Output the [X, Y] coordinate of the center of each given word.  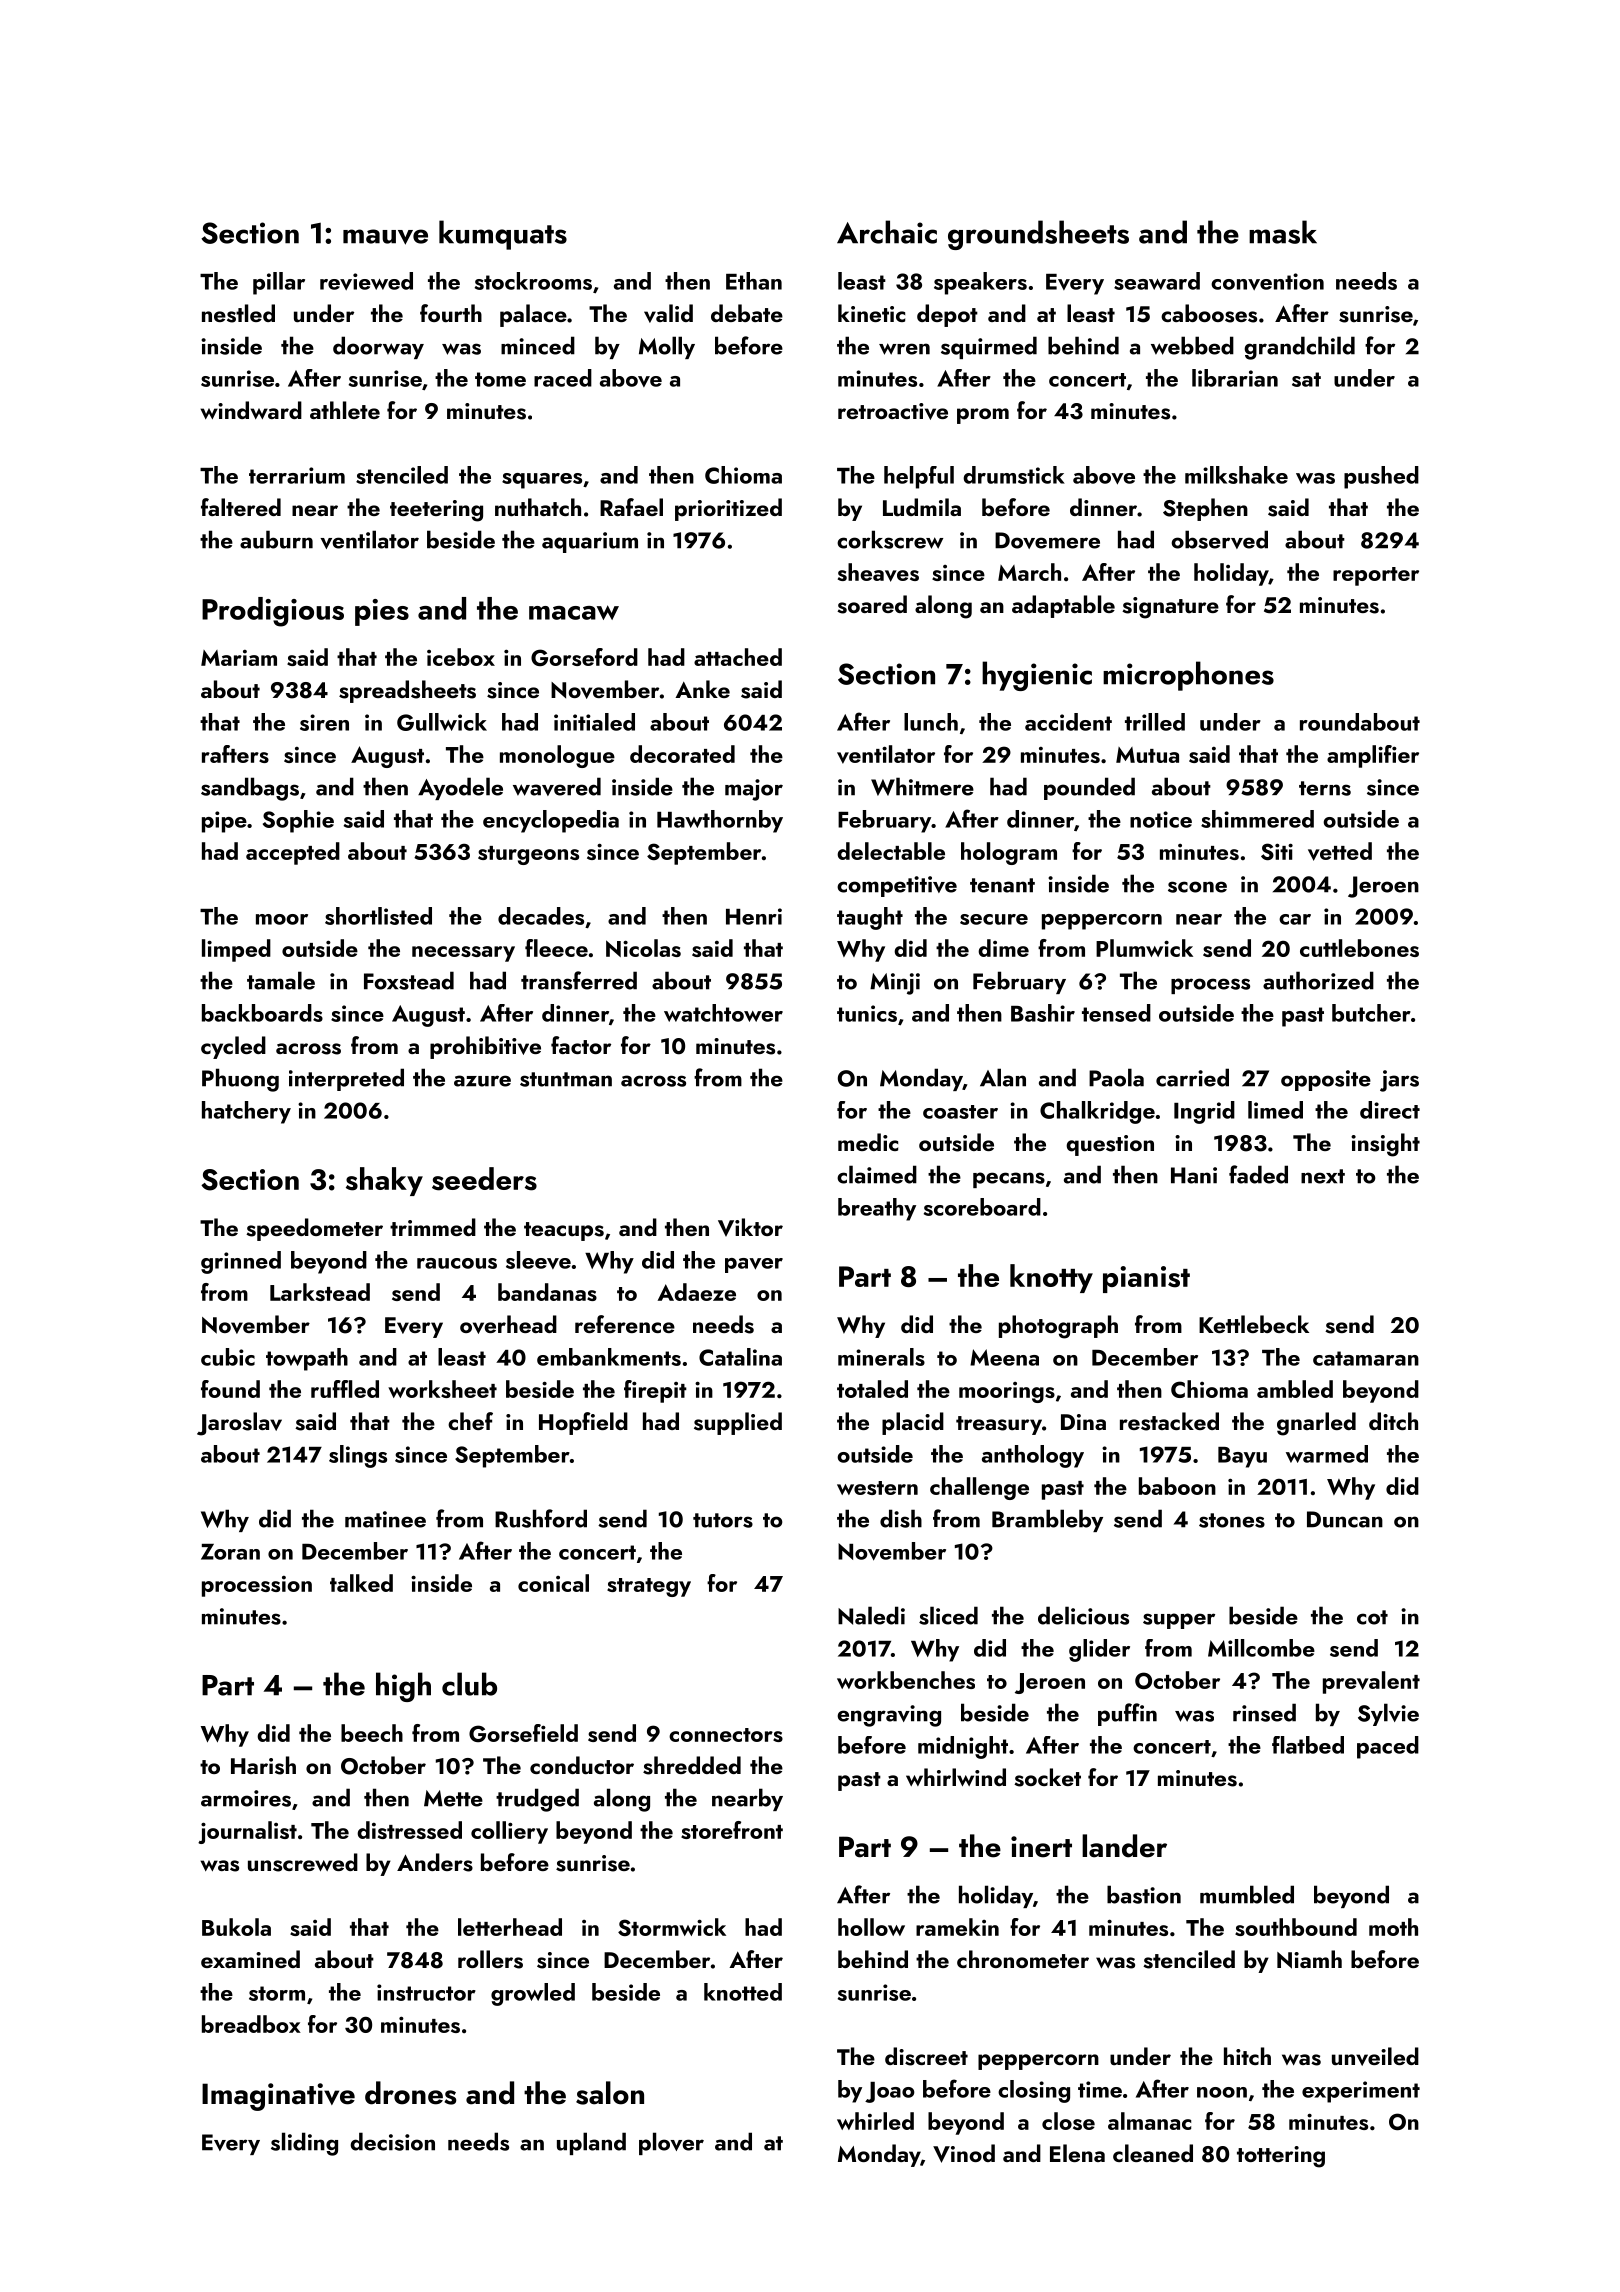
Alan [1003, 1077]
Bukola [236, 1927]
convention [1267, 281]
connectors [726, 1735]
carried [1192, 1077]
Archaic [887, 232]
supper [1179, 1621]
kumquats [503, 235]
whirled [875, 2121]
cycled [233, 1047]
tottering [1281, 2157]
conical [553, 1583]
